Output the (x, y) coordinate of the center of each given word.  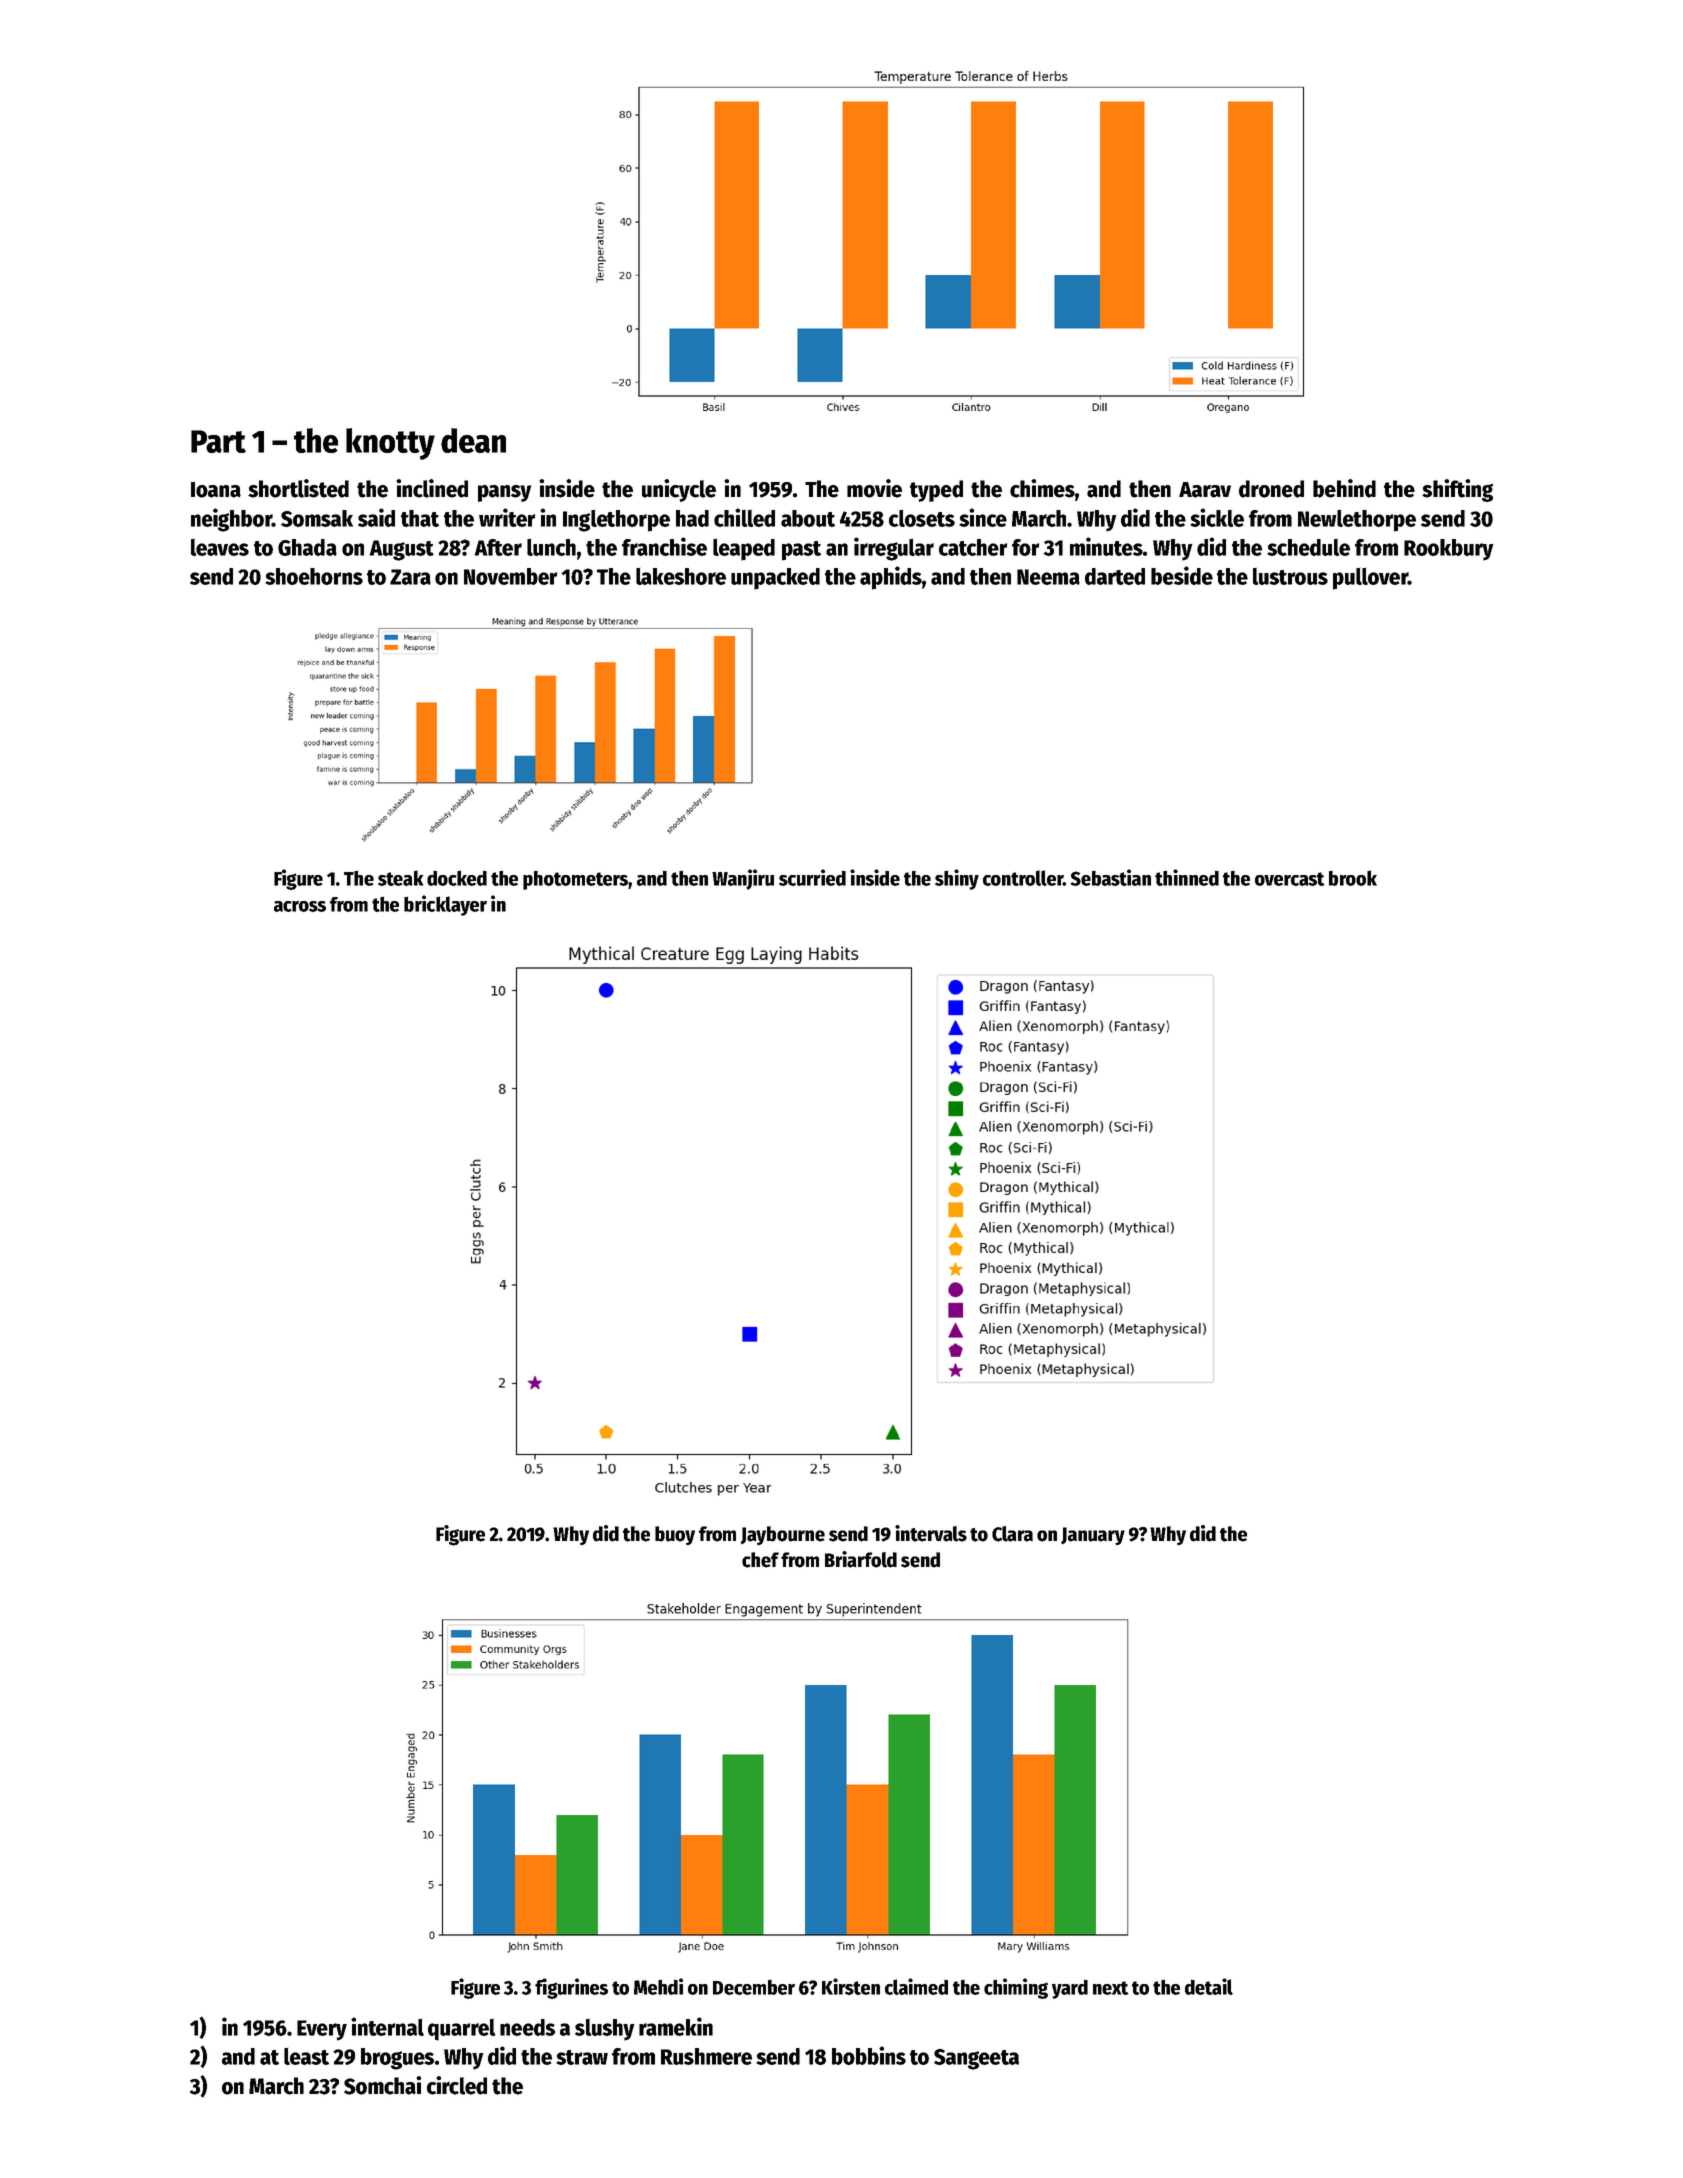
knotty (390, 444)
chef (760, 1560)
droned (1271, 489)
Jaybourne (782, 1535)
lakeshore (681, 576)
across (300, 906)
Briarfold (861, 1559)
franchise (664, 546)
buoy (675, 1535)
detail (1209, 1986)
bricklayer (445, 905)
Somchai (382, 2085)
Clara (1012, 1534)
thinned (1187, 877)
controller (1023, 878)
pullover (1370, 579)
